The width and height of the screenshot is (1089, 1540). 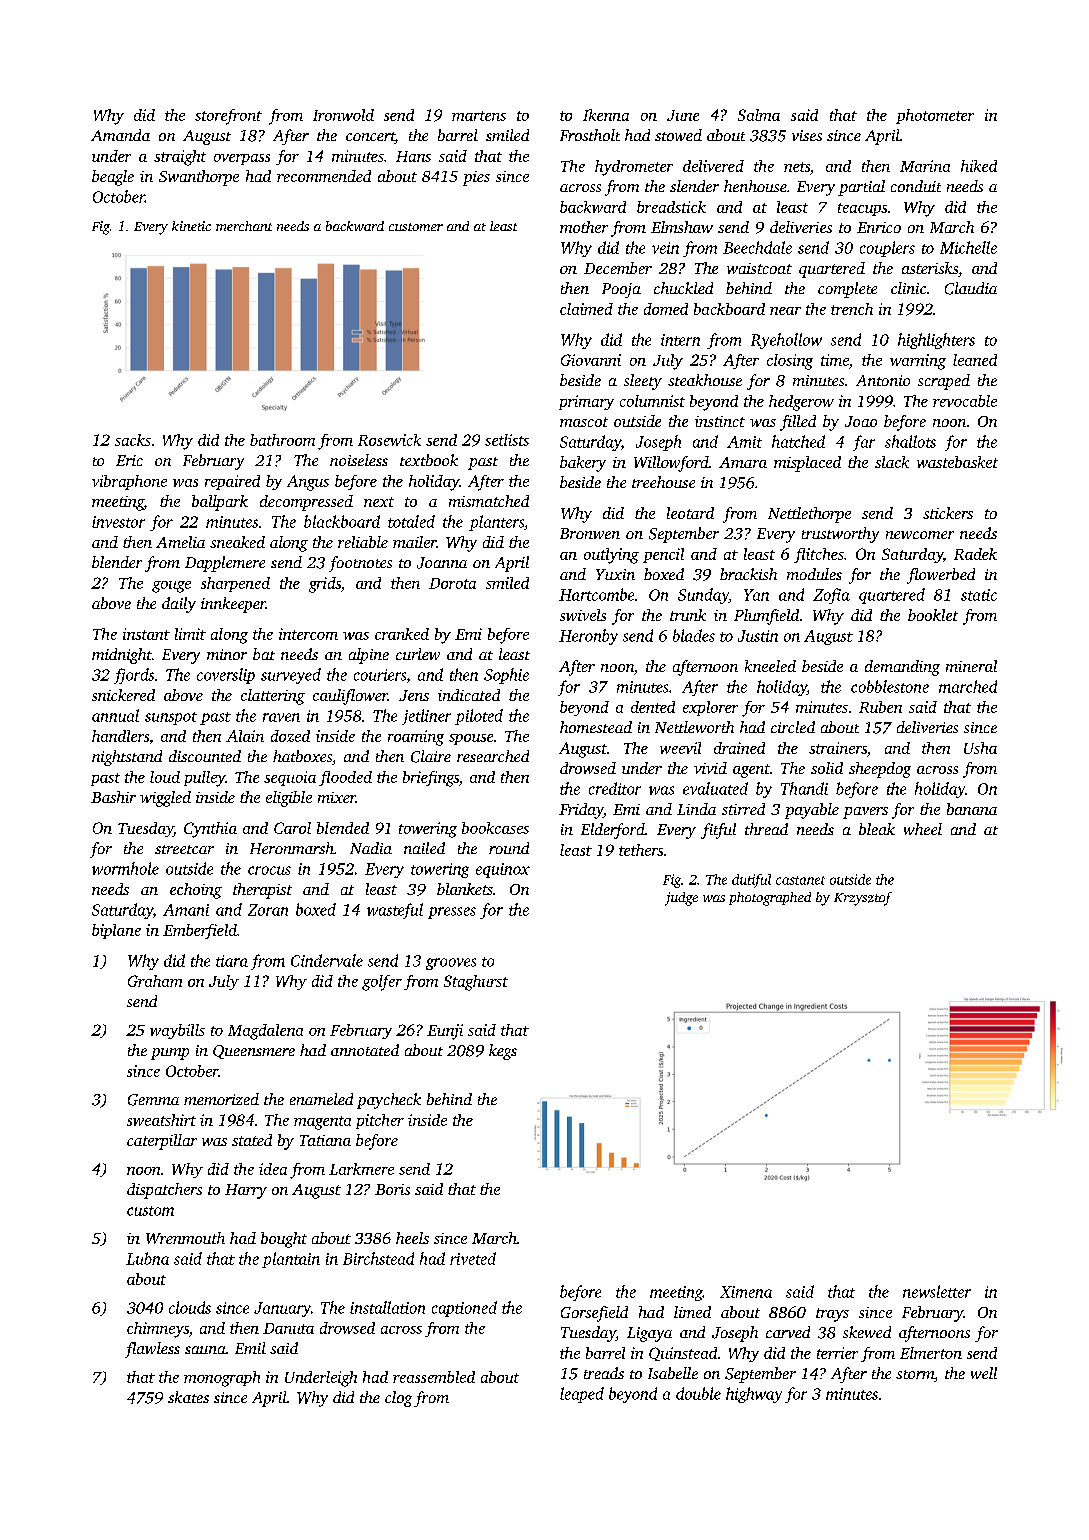 I want to click on leotard, so click(x=690, y=513).
